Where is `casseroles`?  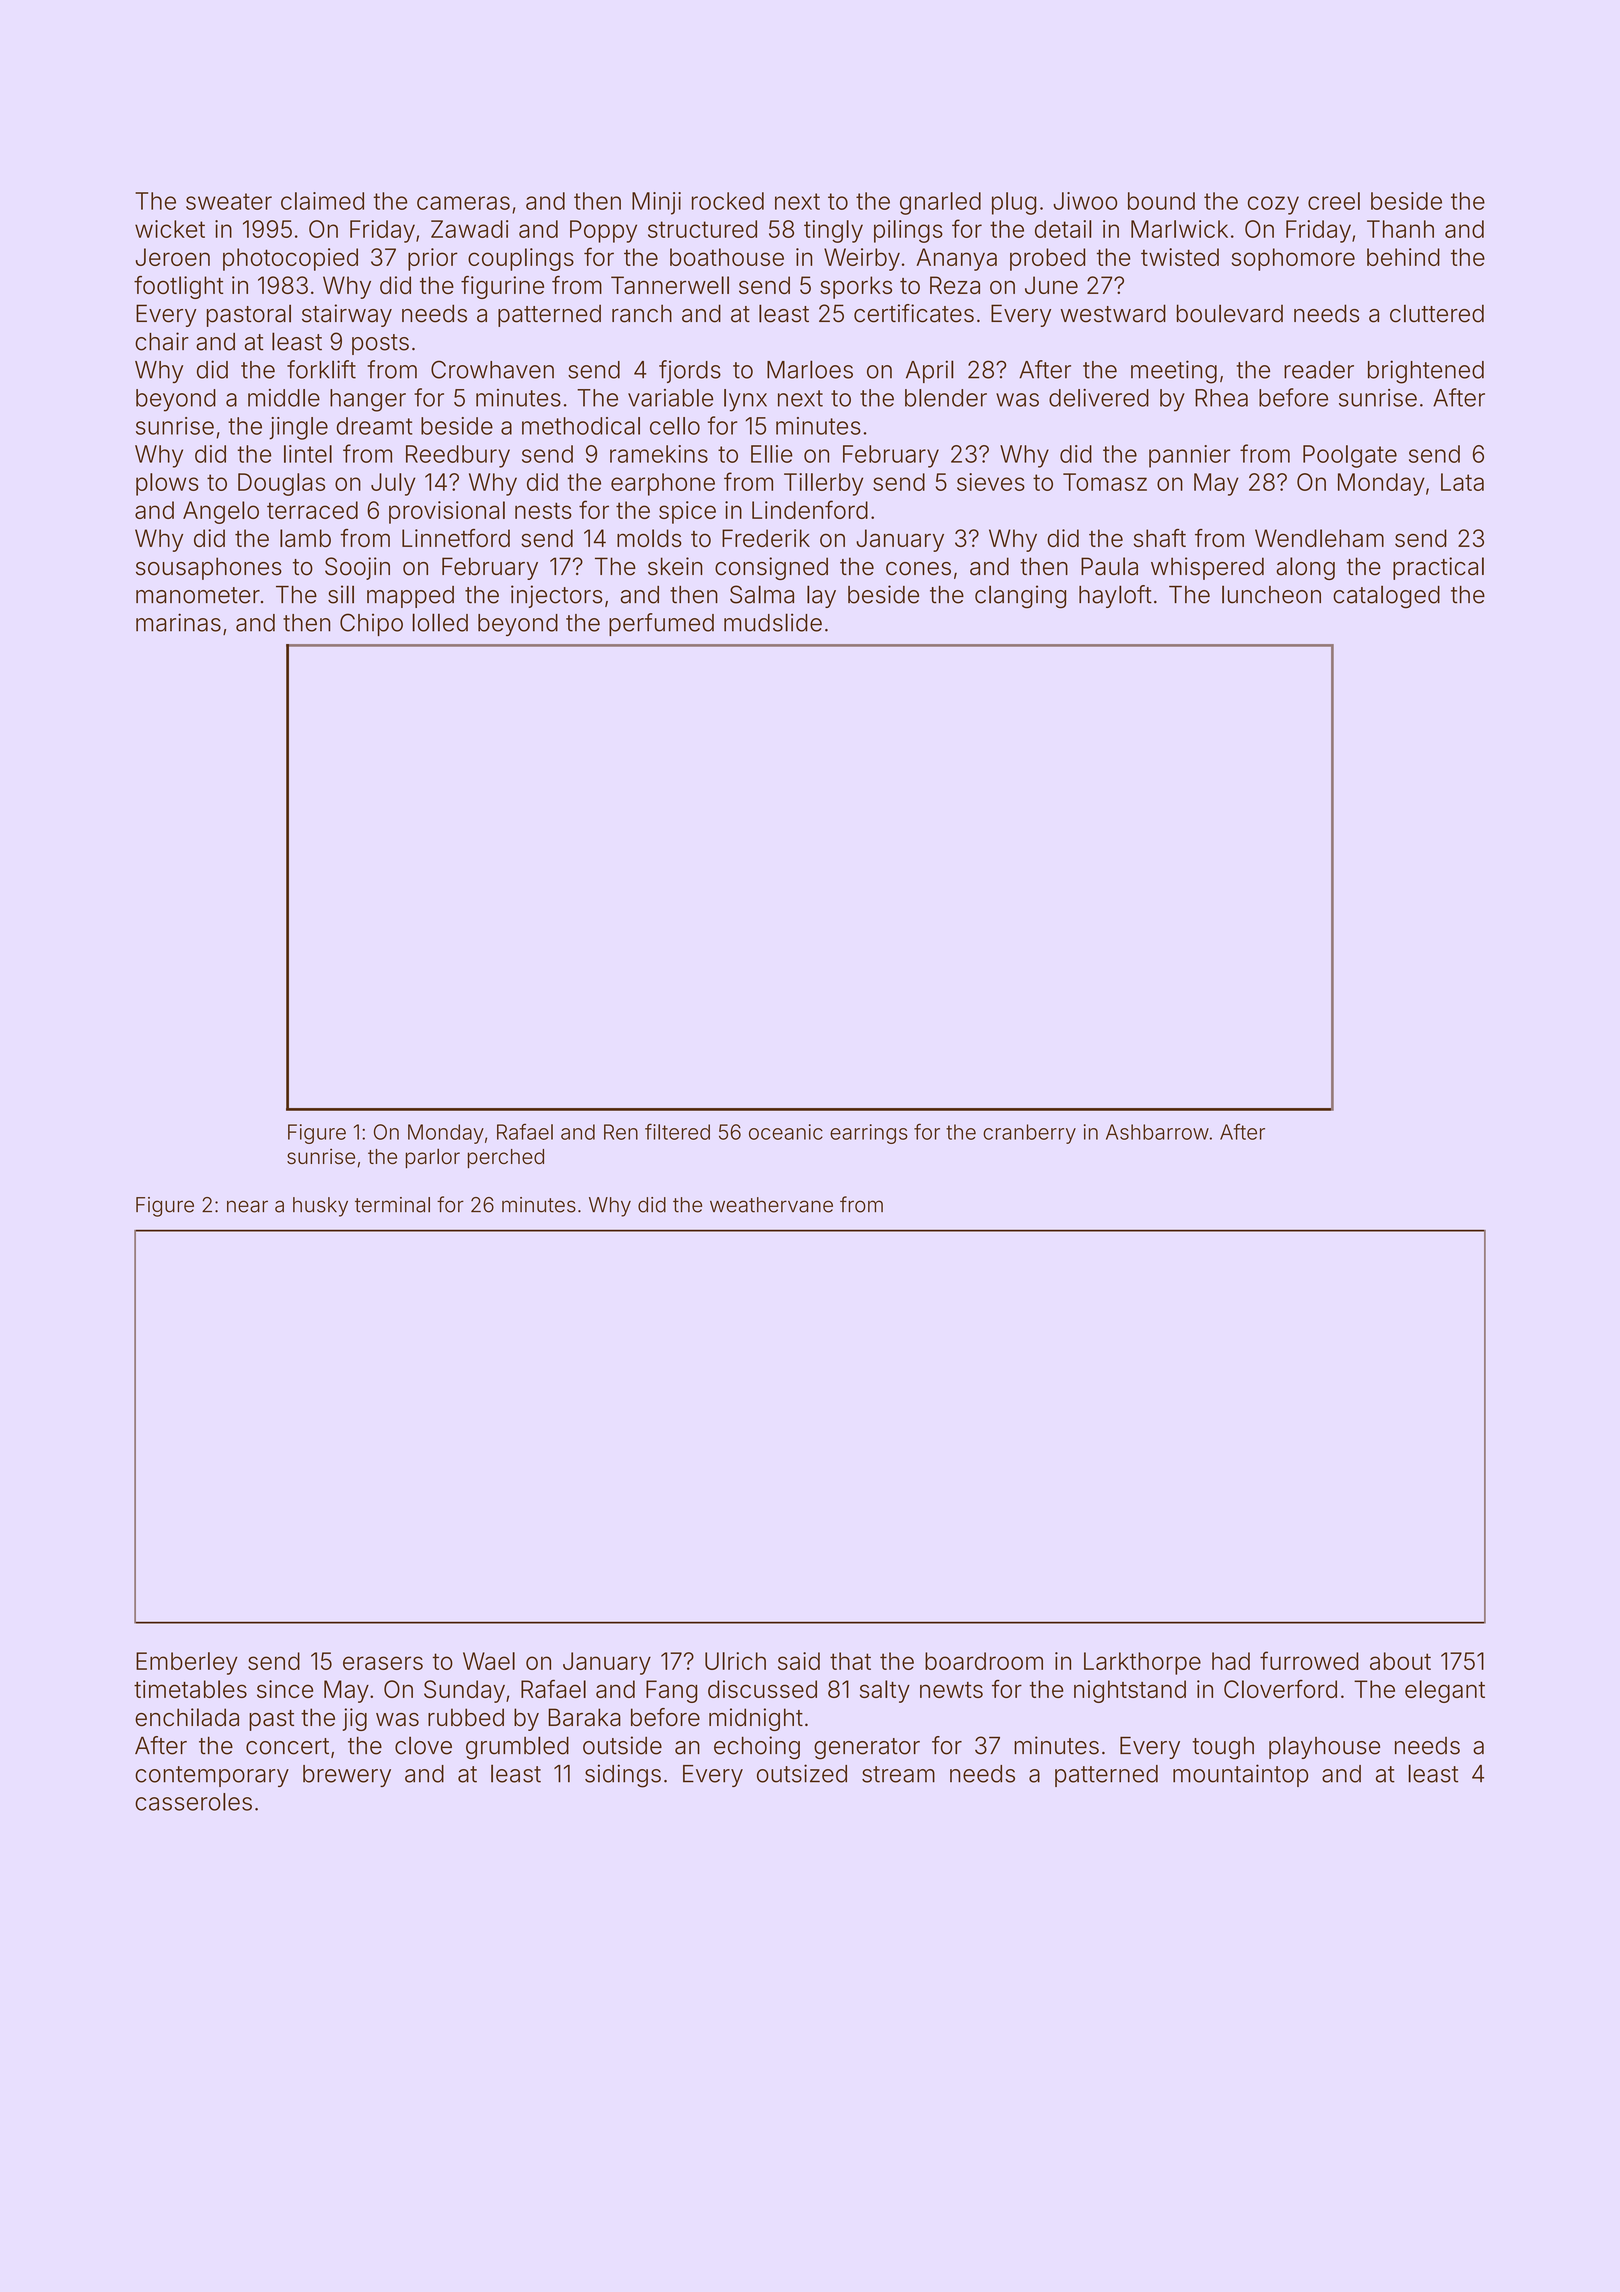
casseroles is located at coordinates (193, 1802).
